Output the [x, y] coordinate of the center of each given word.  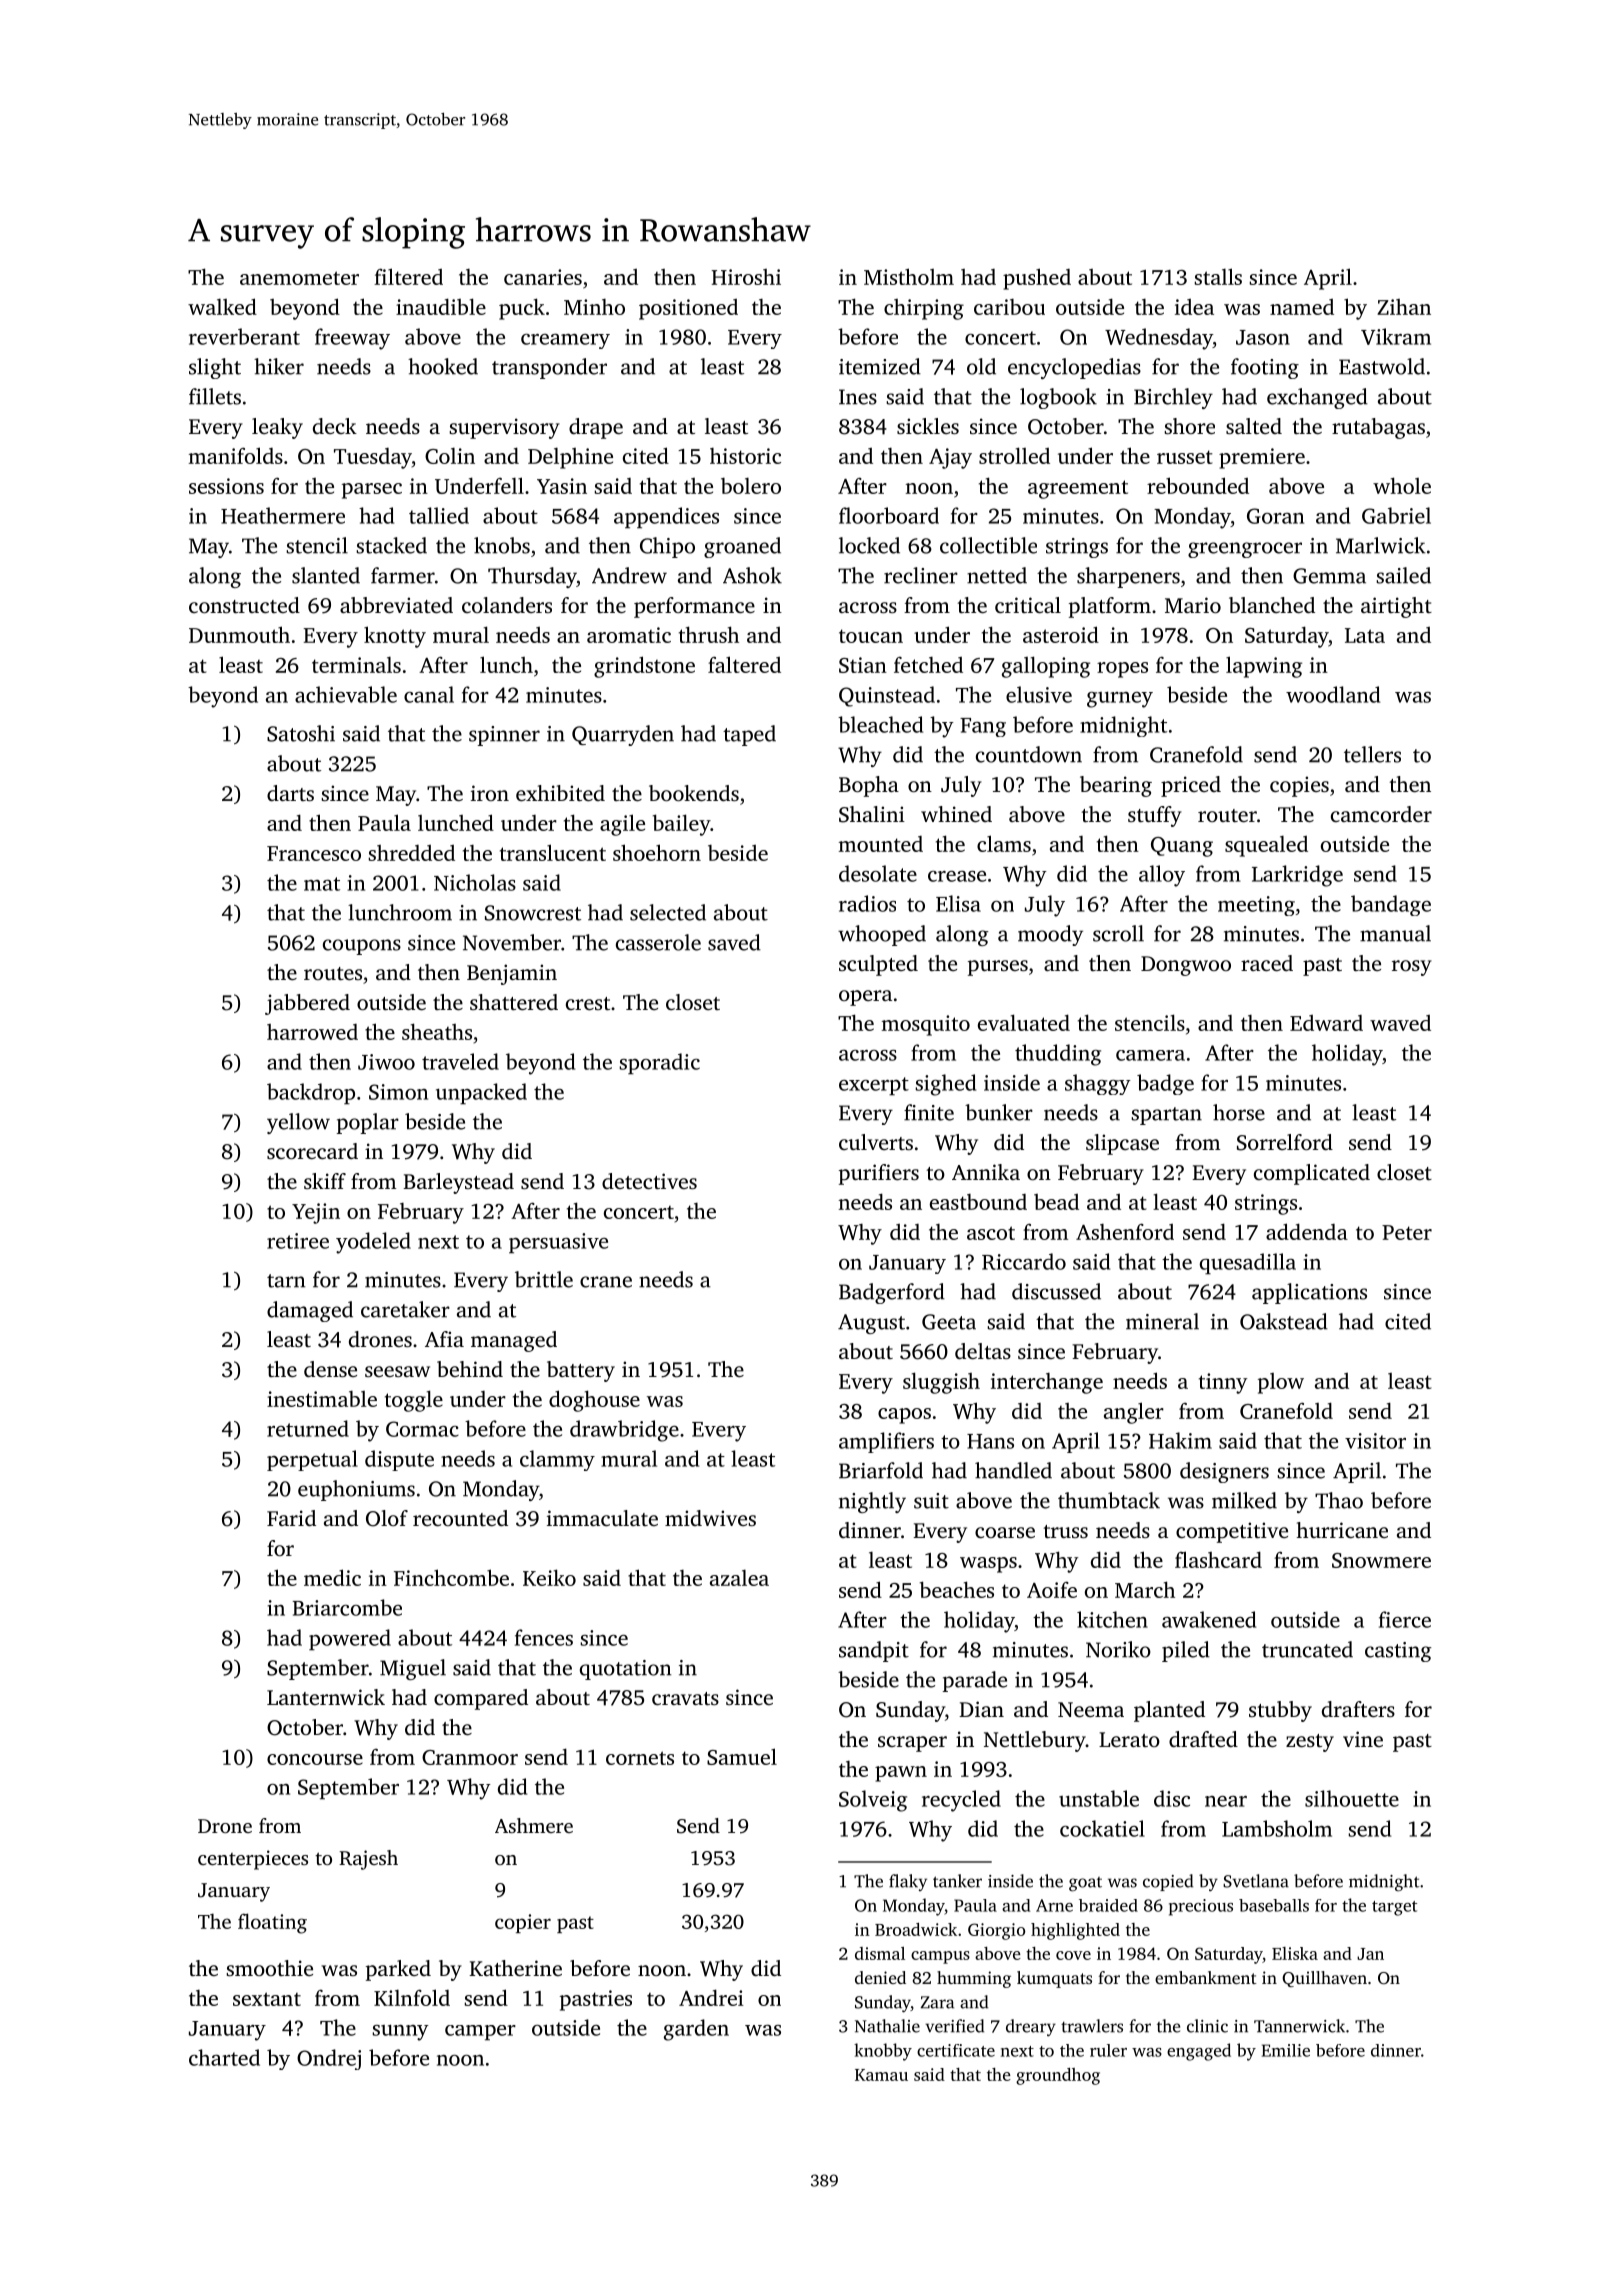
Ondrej [329, 2059]
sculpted [878, 965]
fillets [215, 396]
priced [1191, 786]
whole [1402, 485]
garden [696, 2030]
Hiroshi [746, 277]
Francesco [314, 853]
